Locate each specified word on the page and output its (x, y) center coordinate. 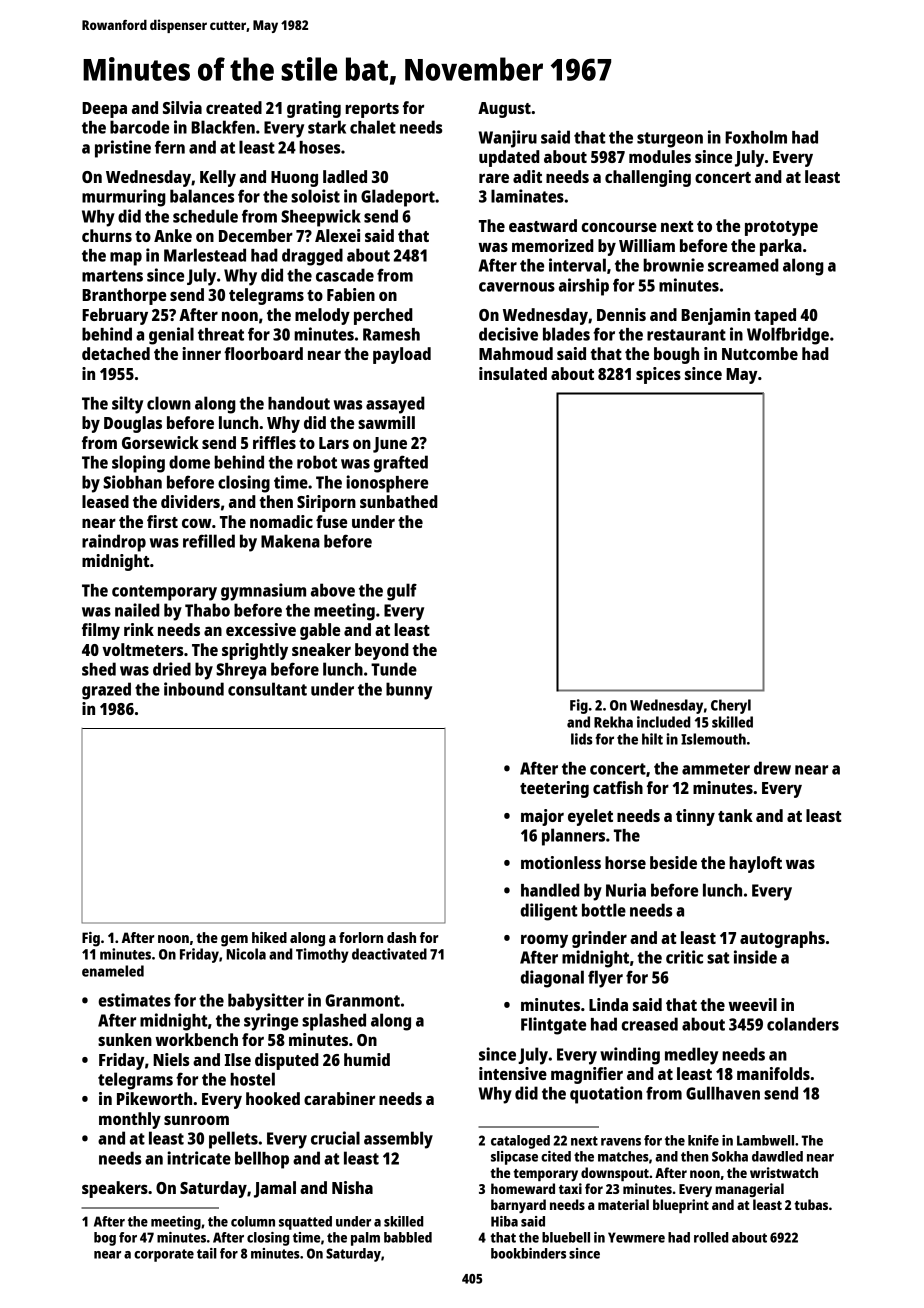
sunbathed (399, 501)
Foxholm (756, 137)
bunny (409, 691)
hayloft (755, 864)
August (504, 110)
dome (189, 462)
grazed (106, 691)
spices (658, 375)
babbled (408, 1237)
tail (207, 1253)
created (234, 107)
